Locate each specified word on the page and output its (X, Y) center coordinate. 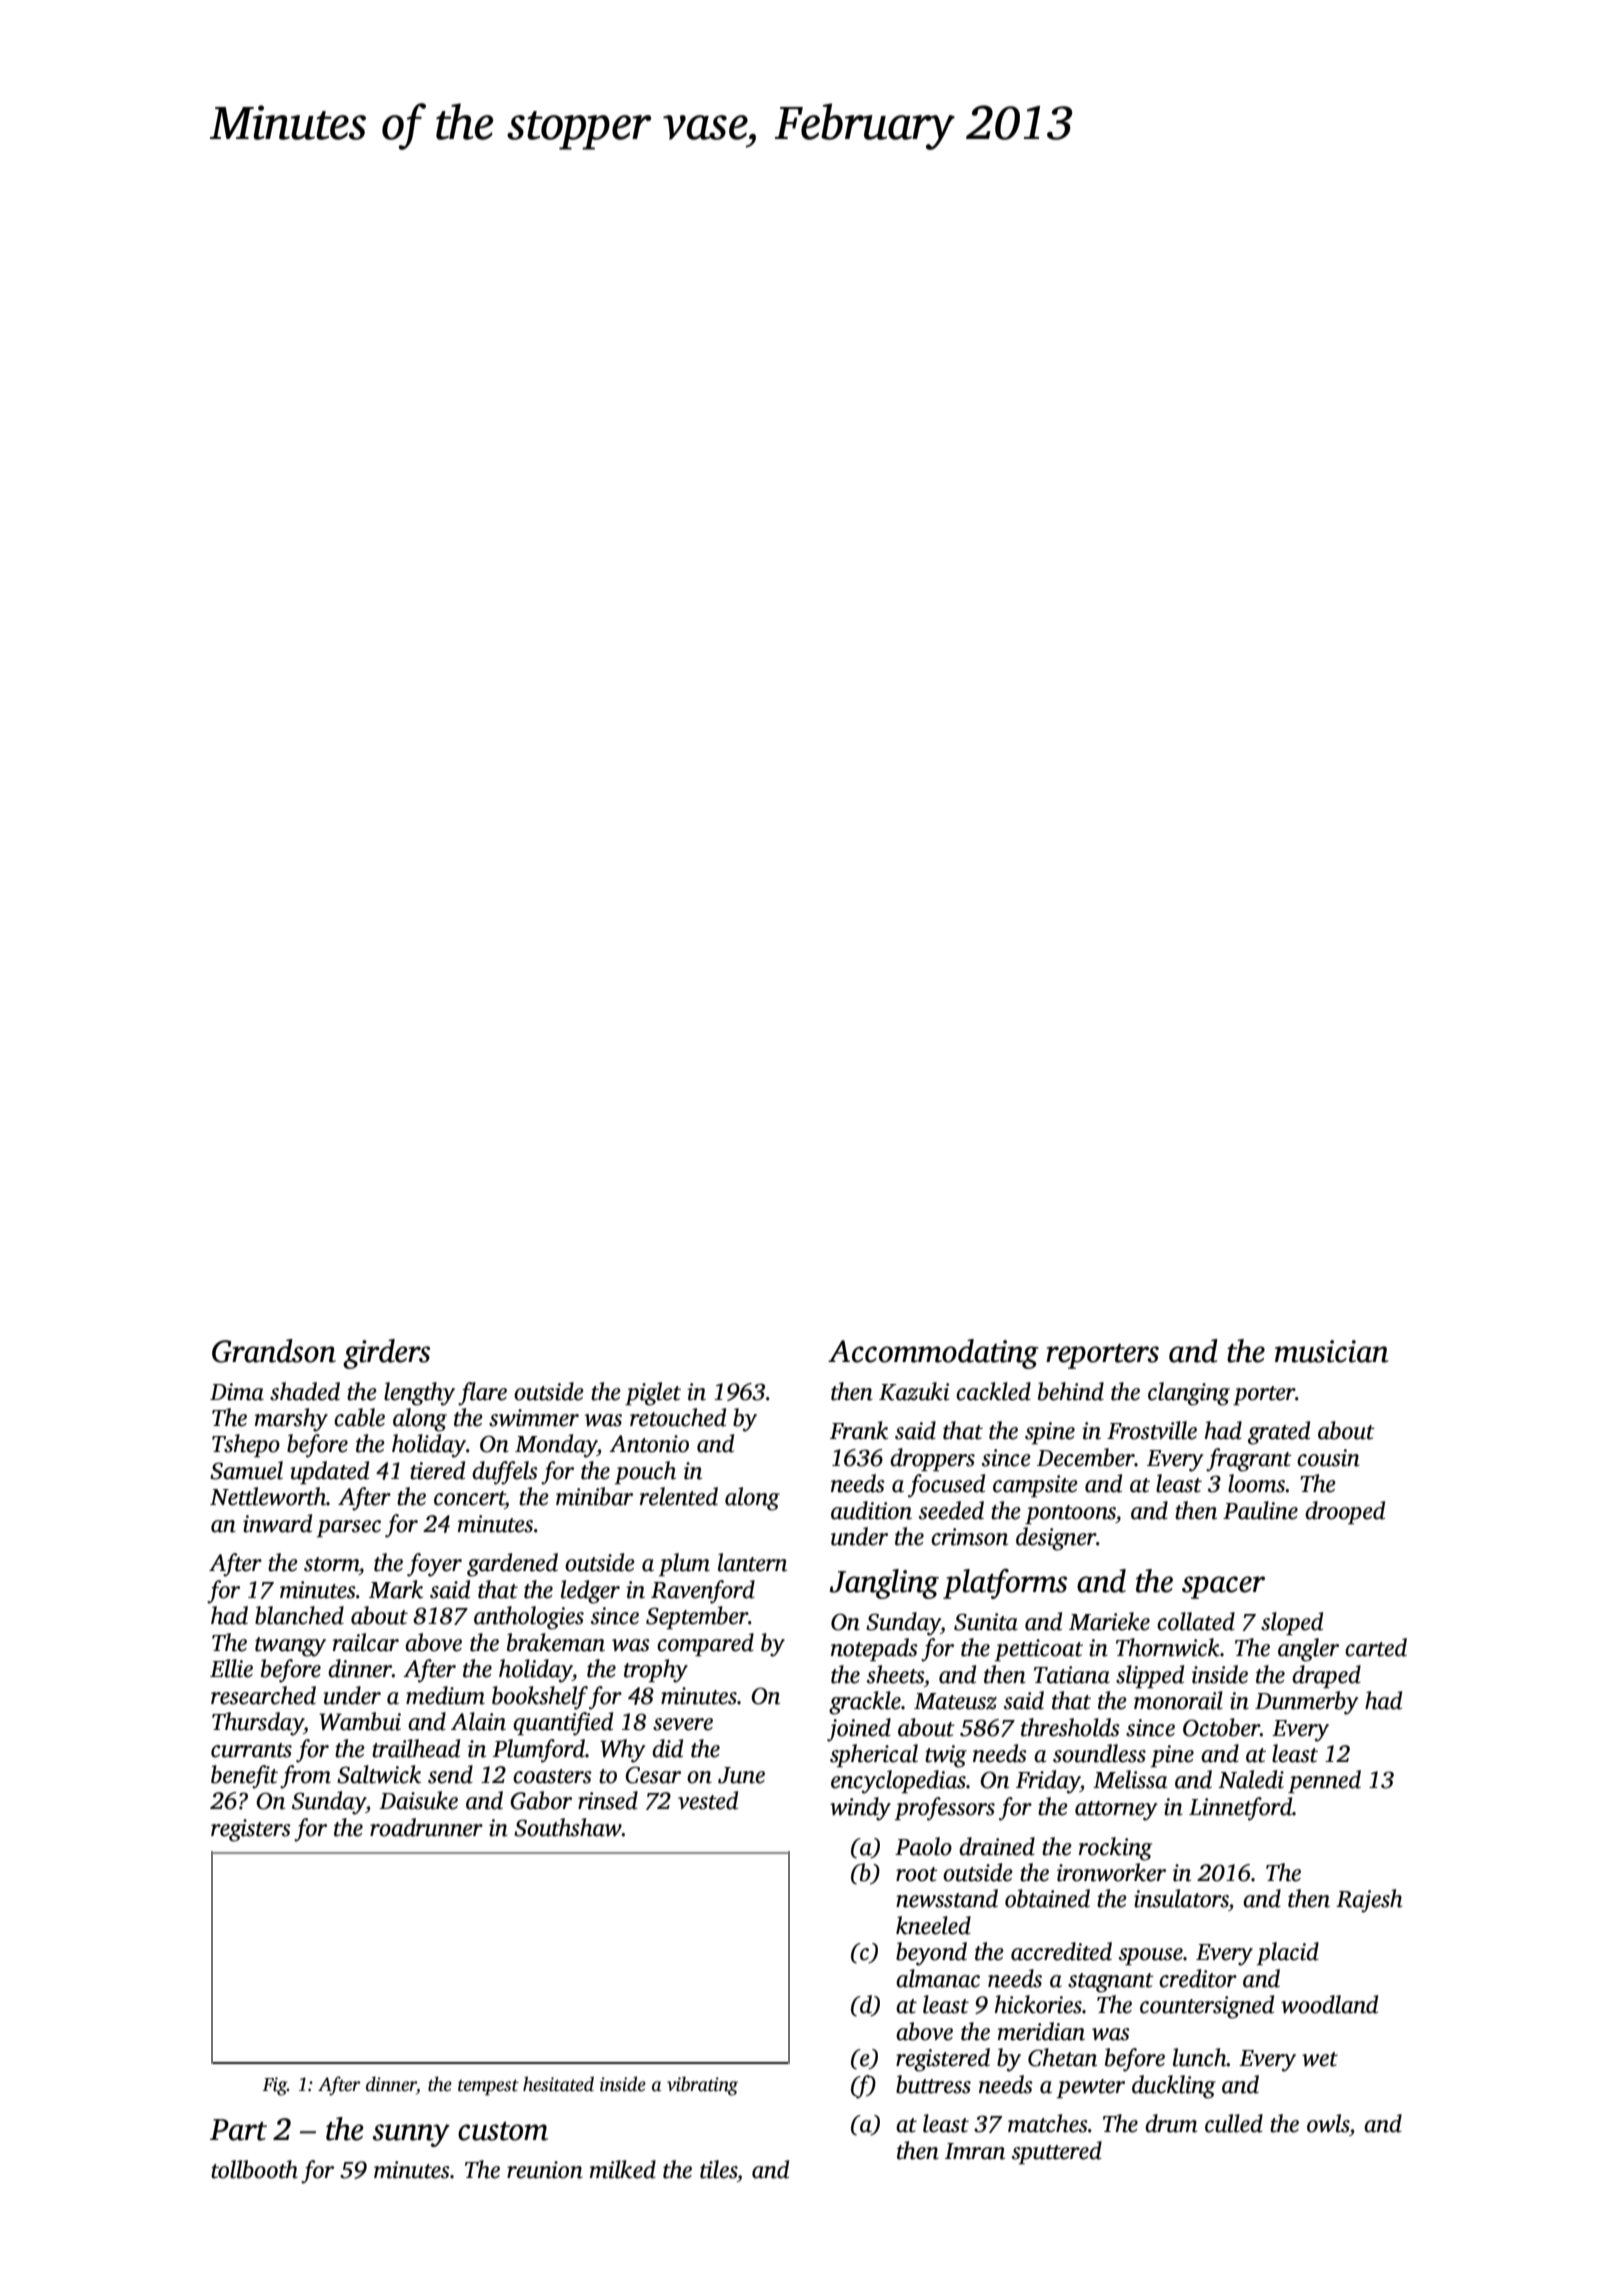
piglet (653, 1394)
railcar (366, 1642)
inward (277, 1523)
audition (871, 1510)
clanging (1189, 1394)
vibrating (702, 2086)
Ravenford (703, 1592)
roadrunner (426, 1827)
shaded (305, 1391)
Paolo (923, 1846)
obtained (1047, 1898)
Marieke (1109, 1621)
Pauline (1260, 1510)
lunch (1200, 2057)
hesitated (558, 2084)
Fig (274, 2086)
